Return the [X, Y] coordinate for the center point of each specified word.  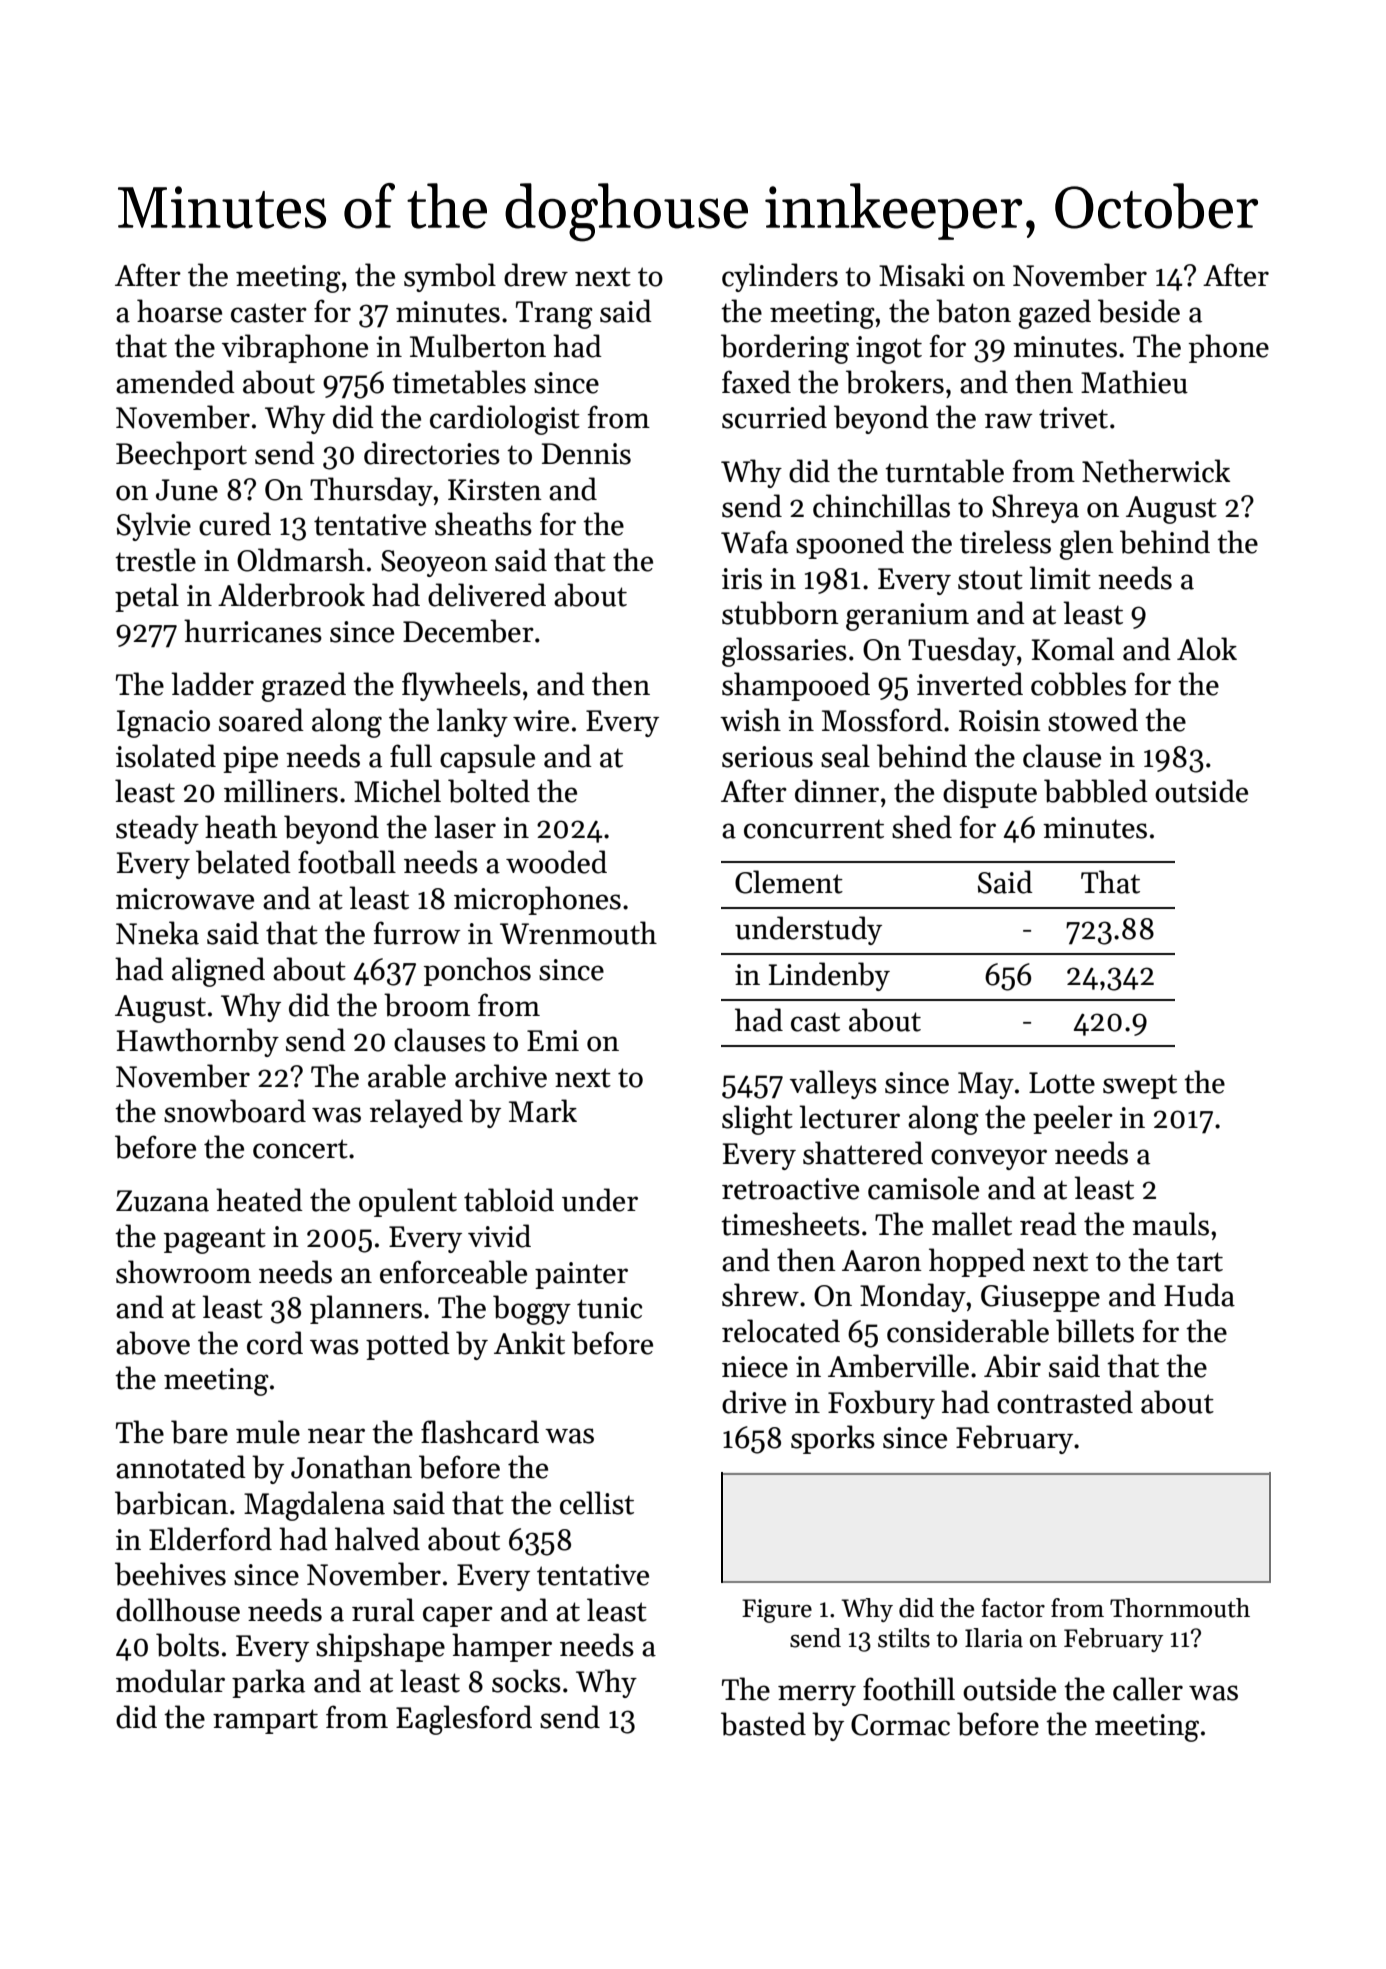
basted [763, 1724]
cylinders [780, 277]
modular [170, 1681]
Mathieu [1134, 382]
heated [259, 1200]
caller [1148, 1689]
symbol [450, 277]
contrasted [1065, 1402]
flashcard [480, 1432]
